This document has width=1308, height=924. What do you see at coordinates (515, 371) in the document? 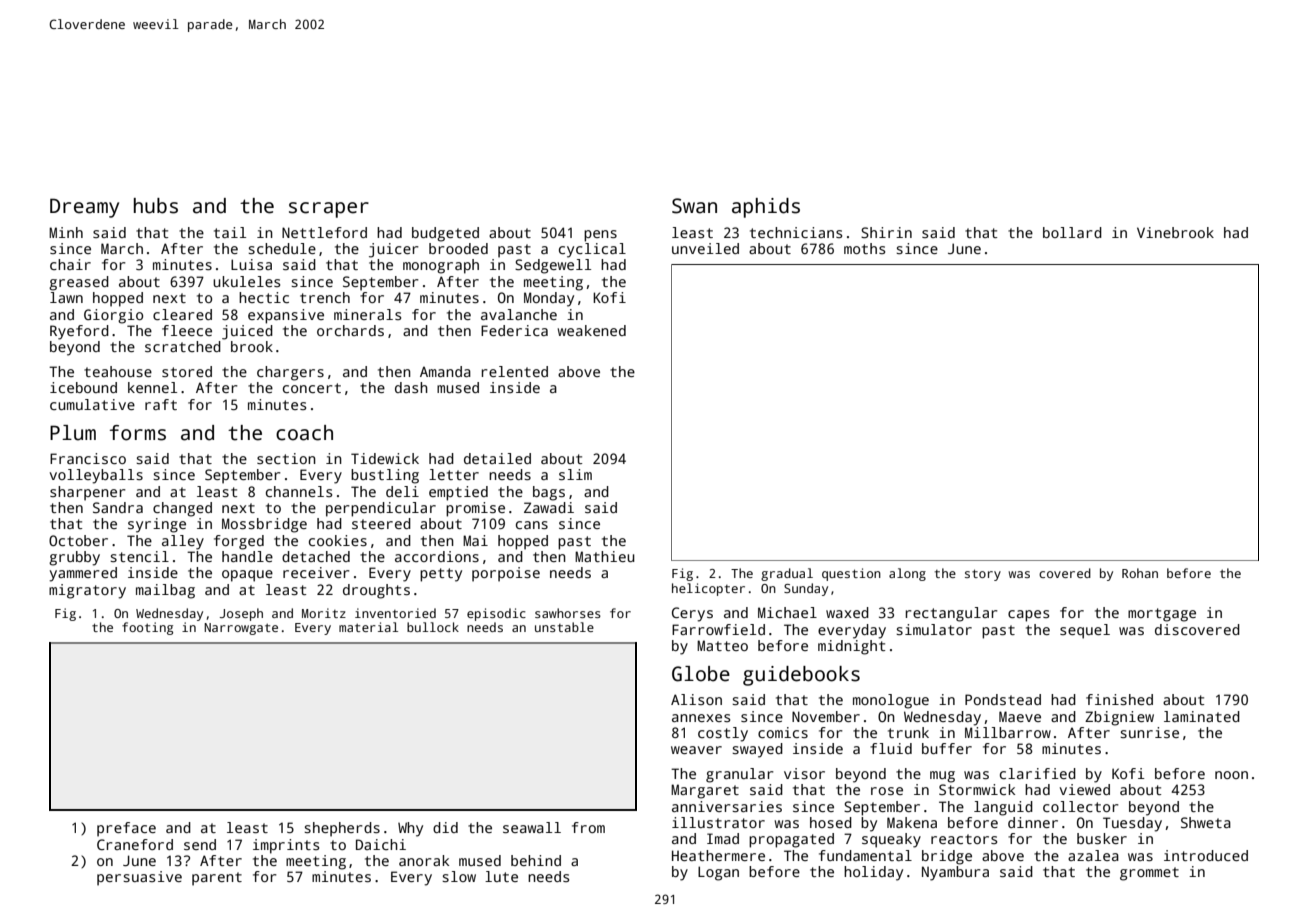
I see `relented` at bounding box center [515, 371].
